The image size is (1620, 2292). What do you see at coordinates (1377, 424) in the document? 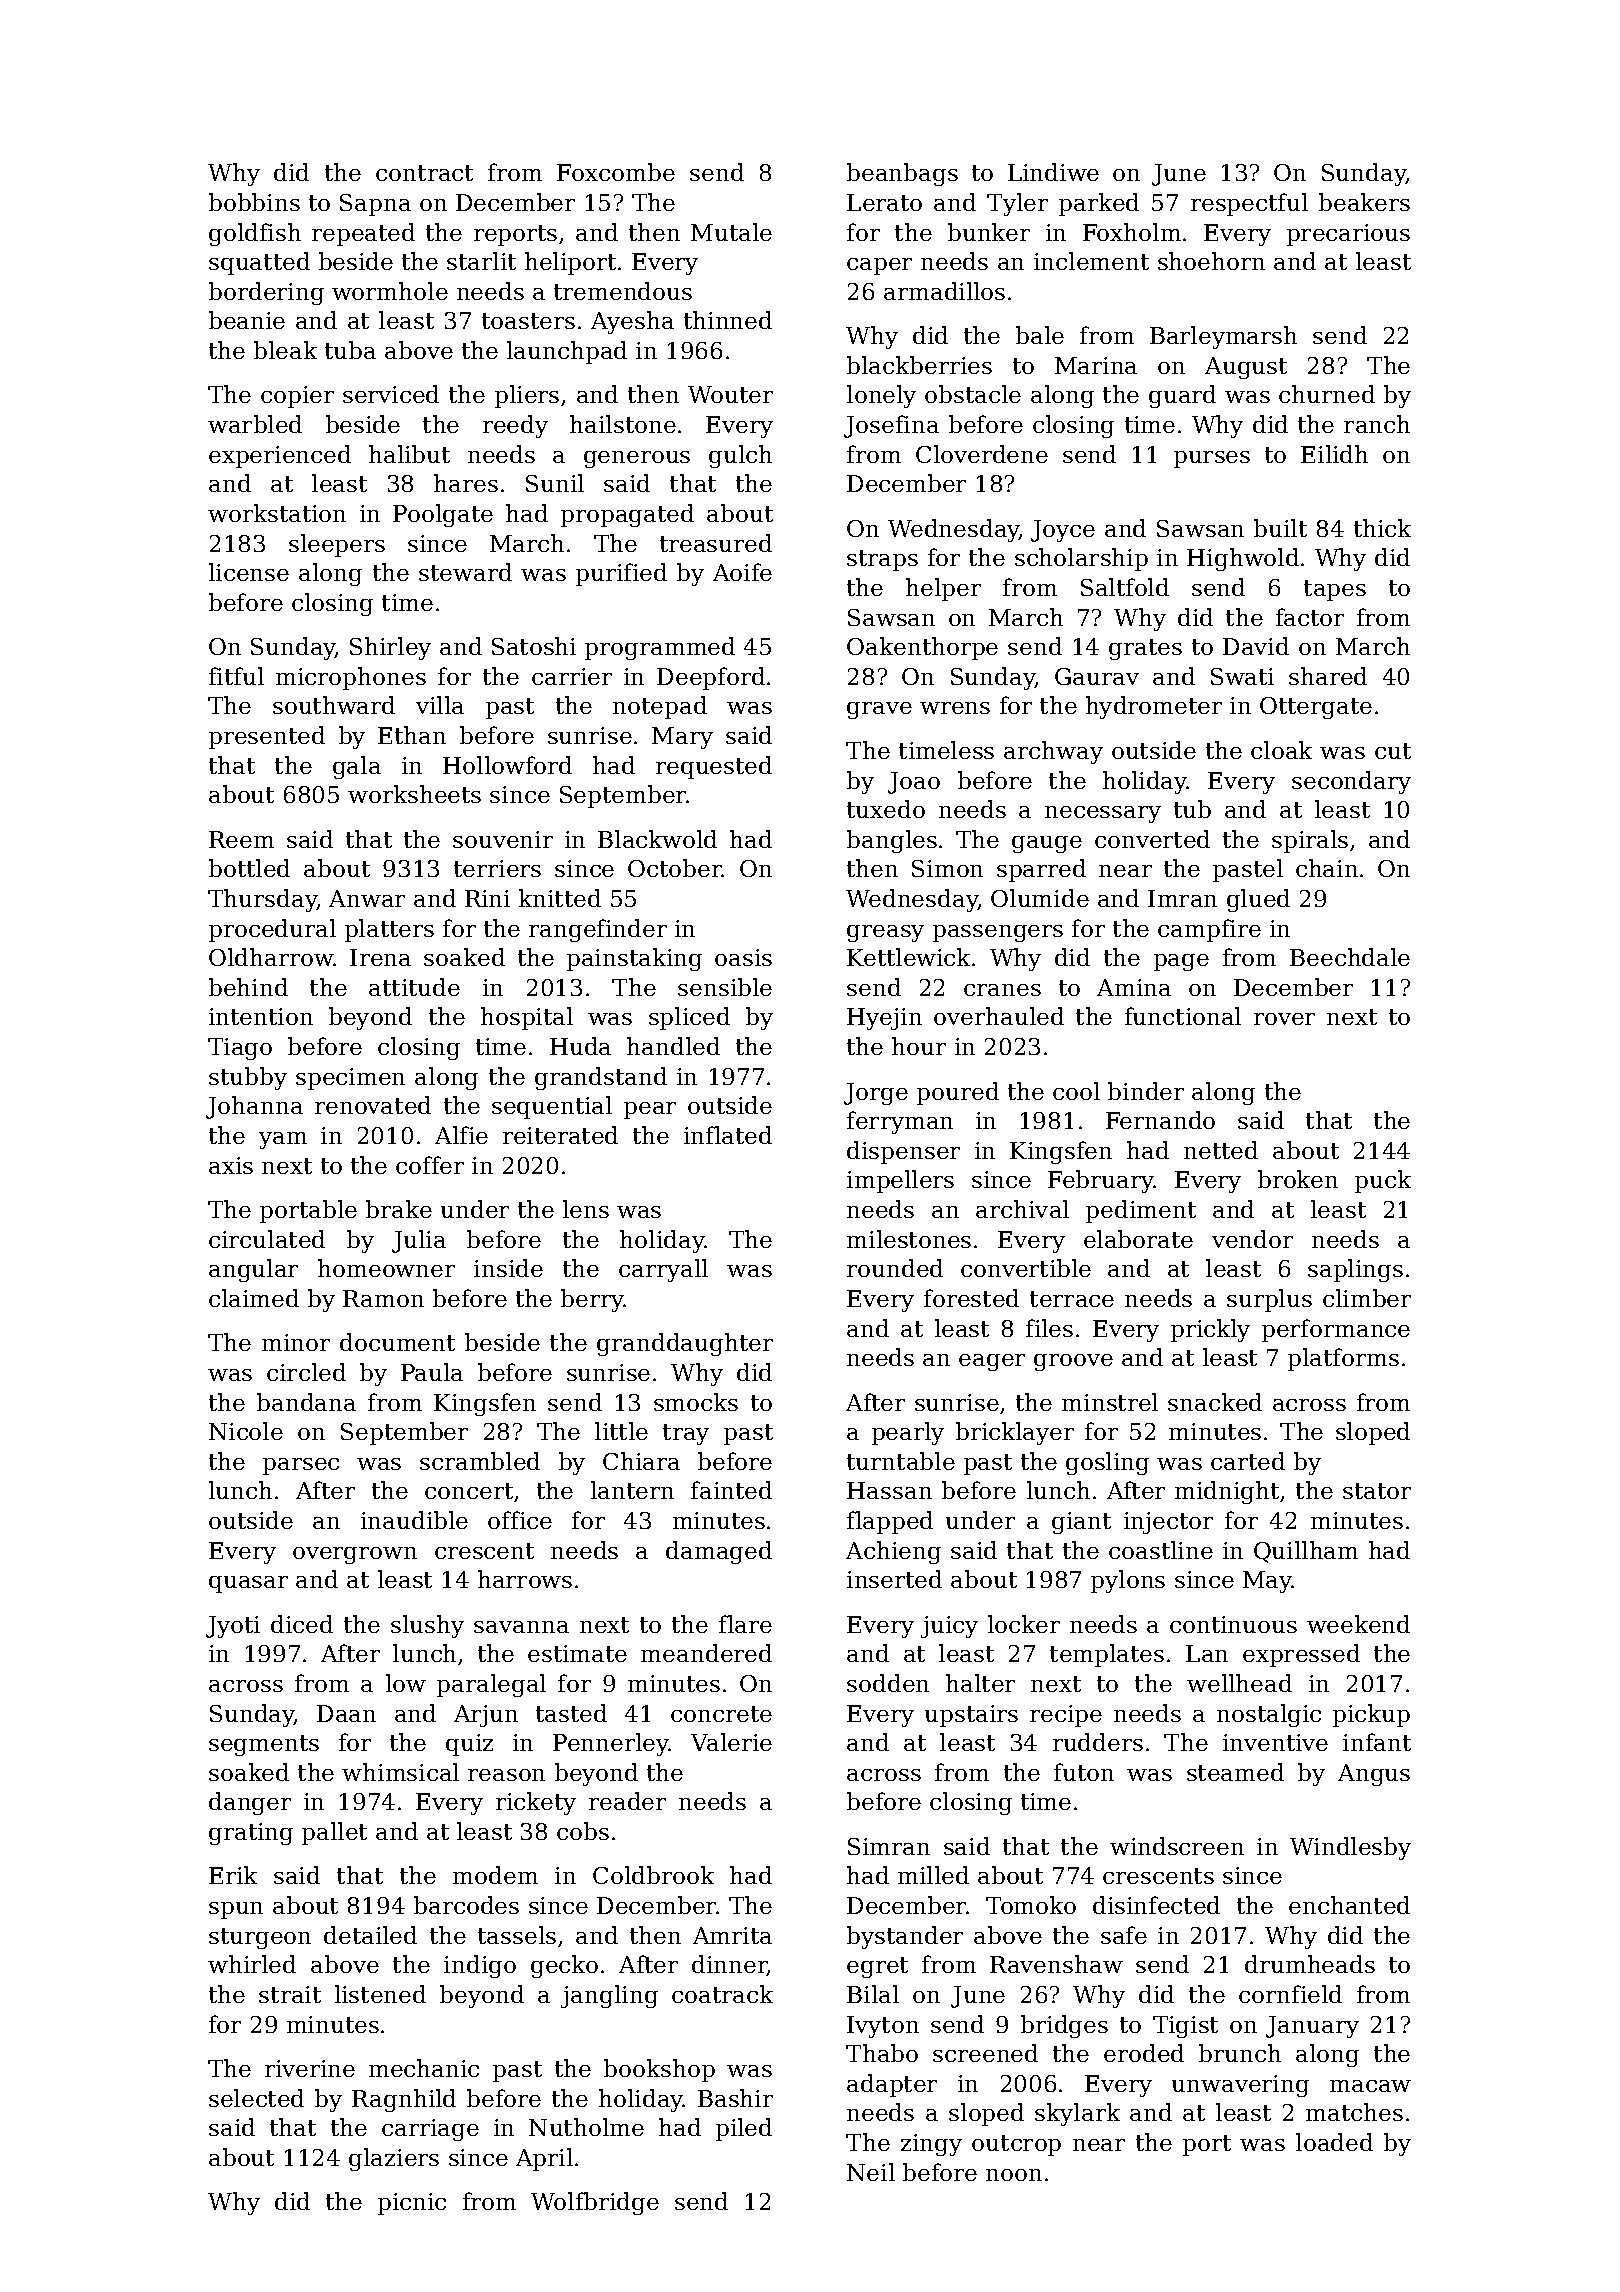
I see `ranch` at bounding box center [1377, 424].
